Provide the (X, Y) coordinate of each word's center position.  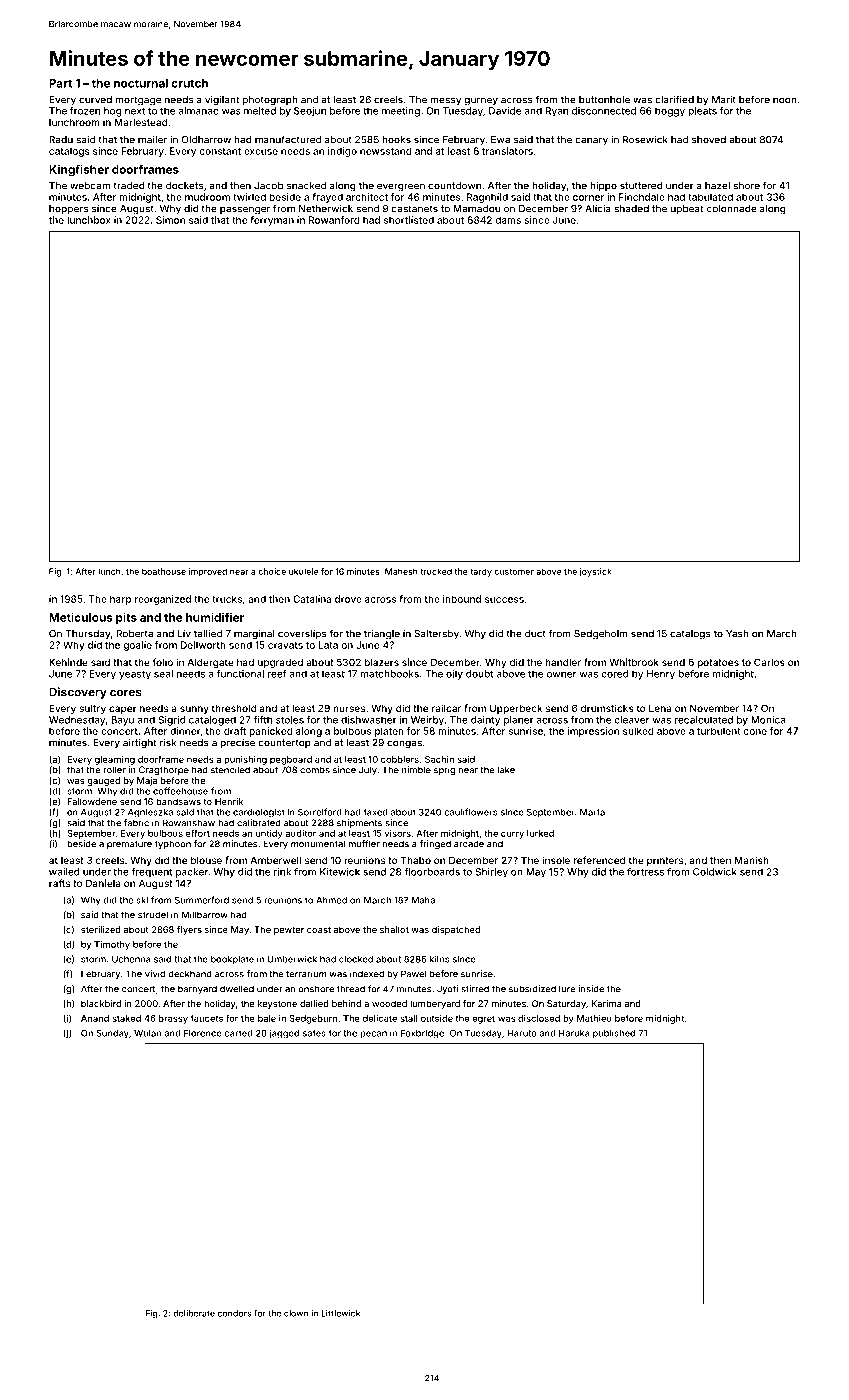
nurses (349, 709)
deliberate (194, 1313)
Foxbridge (422, 1034)
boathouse (164, 571)
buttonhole (604, 100)
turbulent (719, 731)
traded (129, 186)
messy (445, 101)
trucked (436, 571)
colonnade (732, 209)
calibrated (259, 823)
